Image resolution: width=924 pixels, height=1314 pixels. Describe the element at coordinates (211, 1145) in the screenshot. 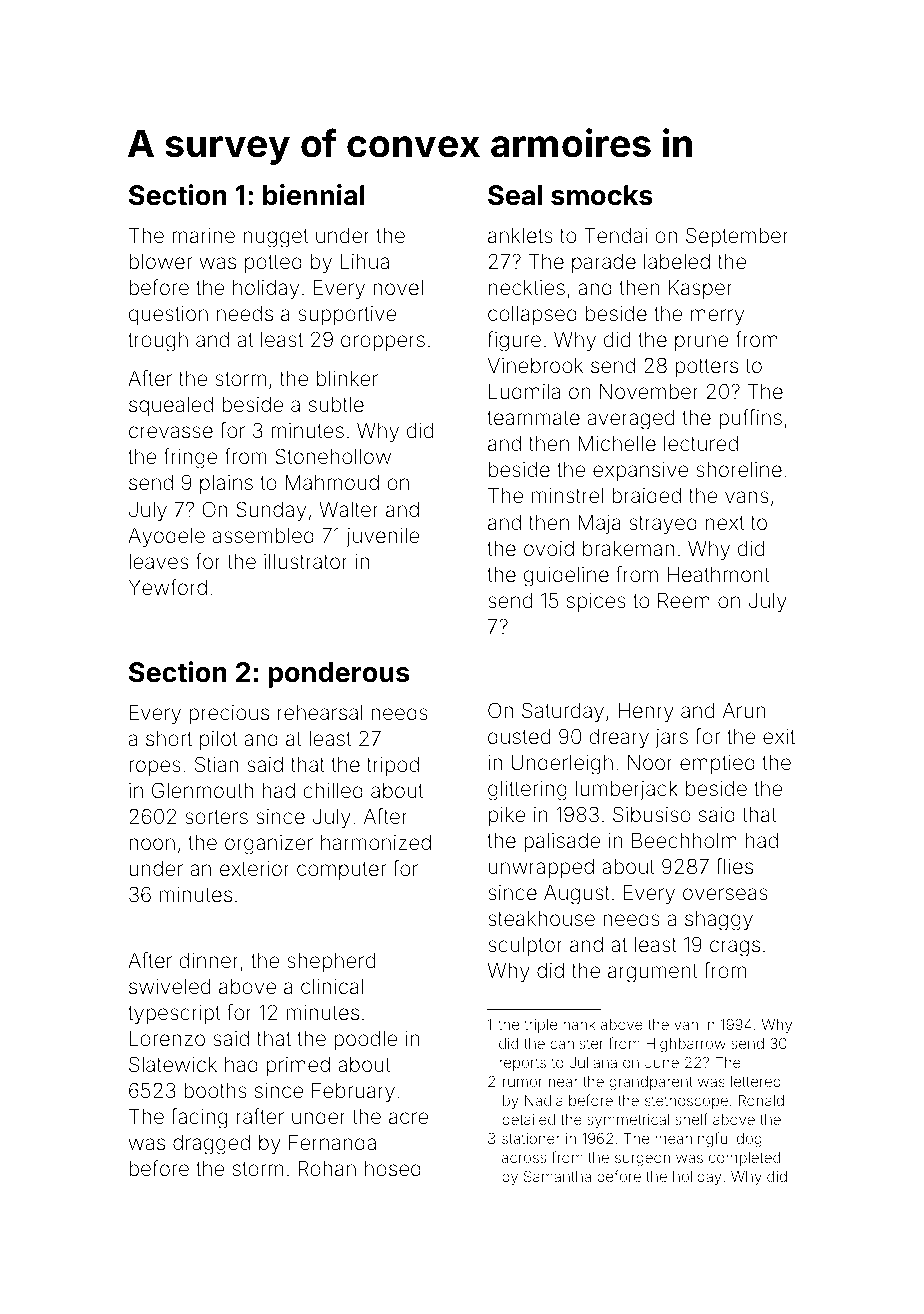

I see `dragged` at that location.
